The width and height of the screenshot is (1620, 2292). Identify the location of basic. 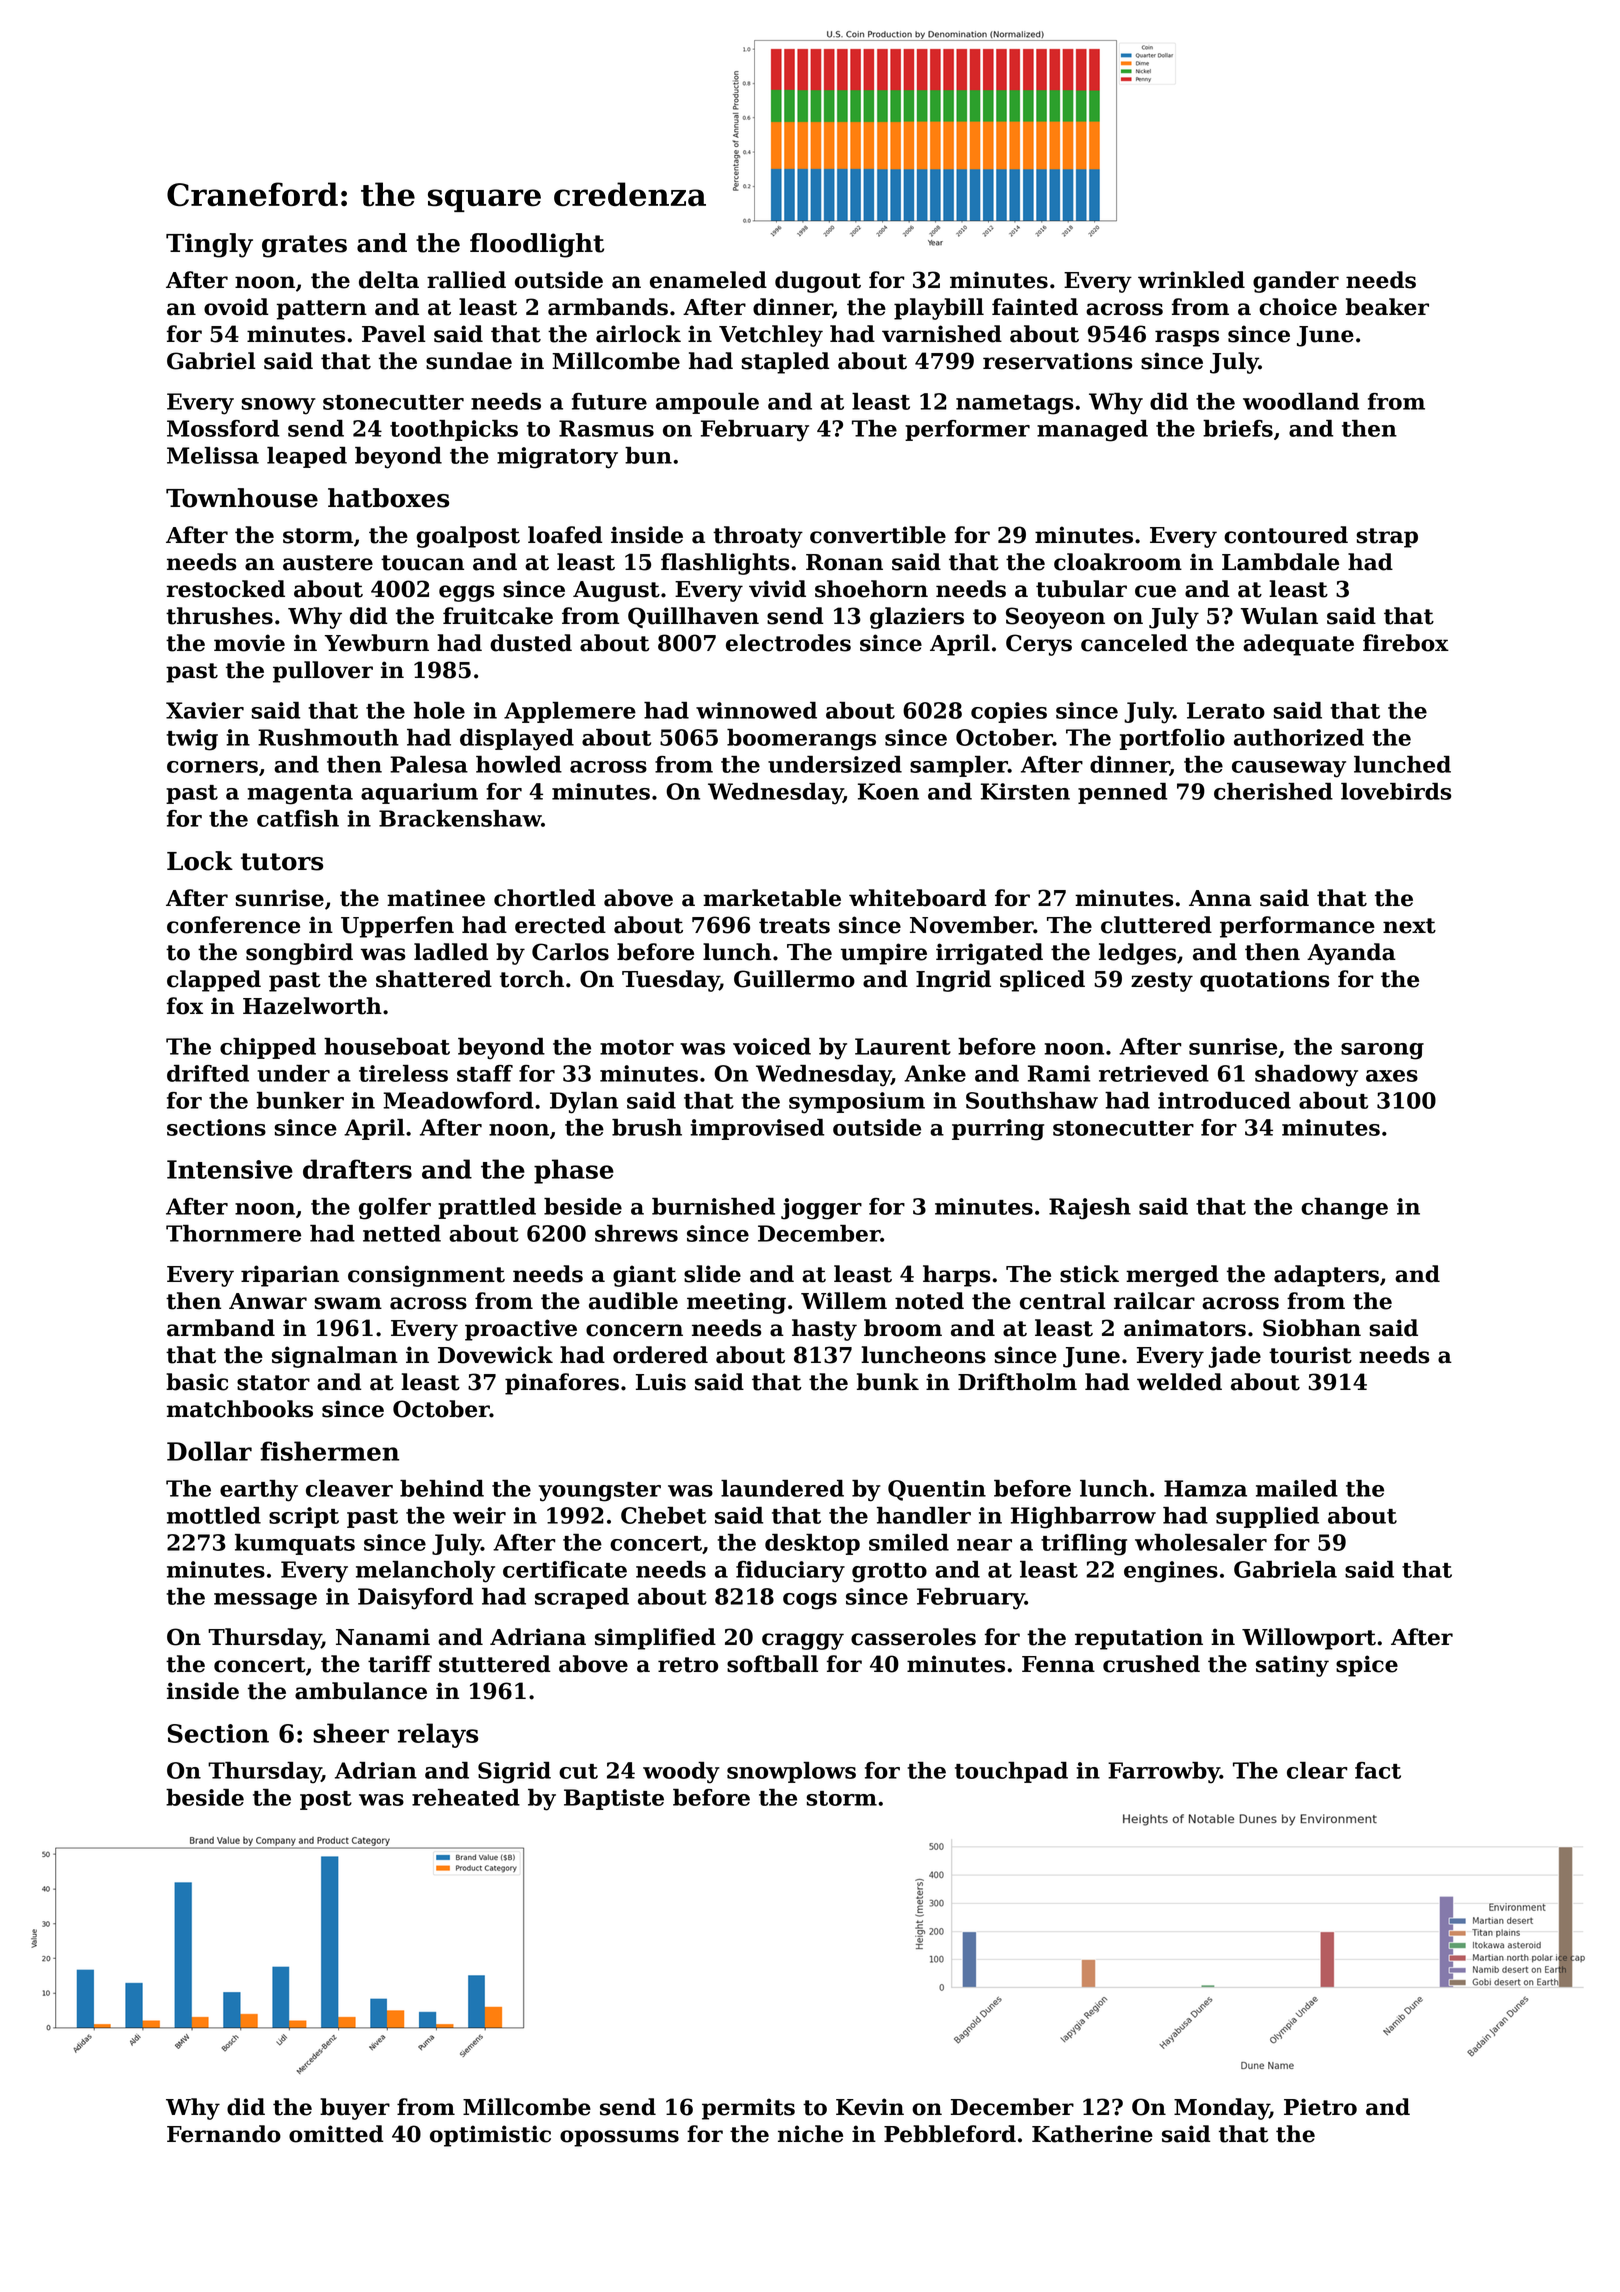
(197, 1382).
